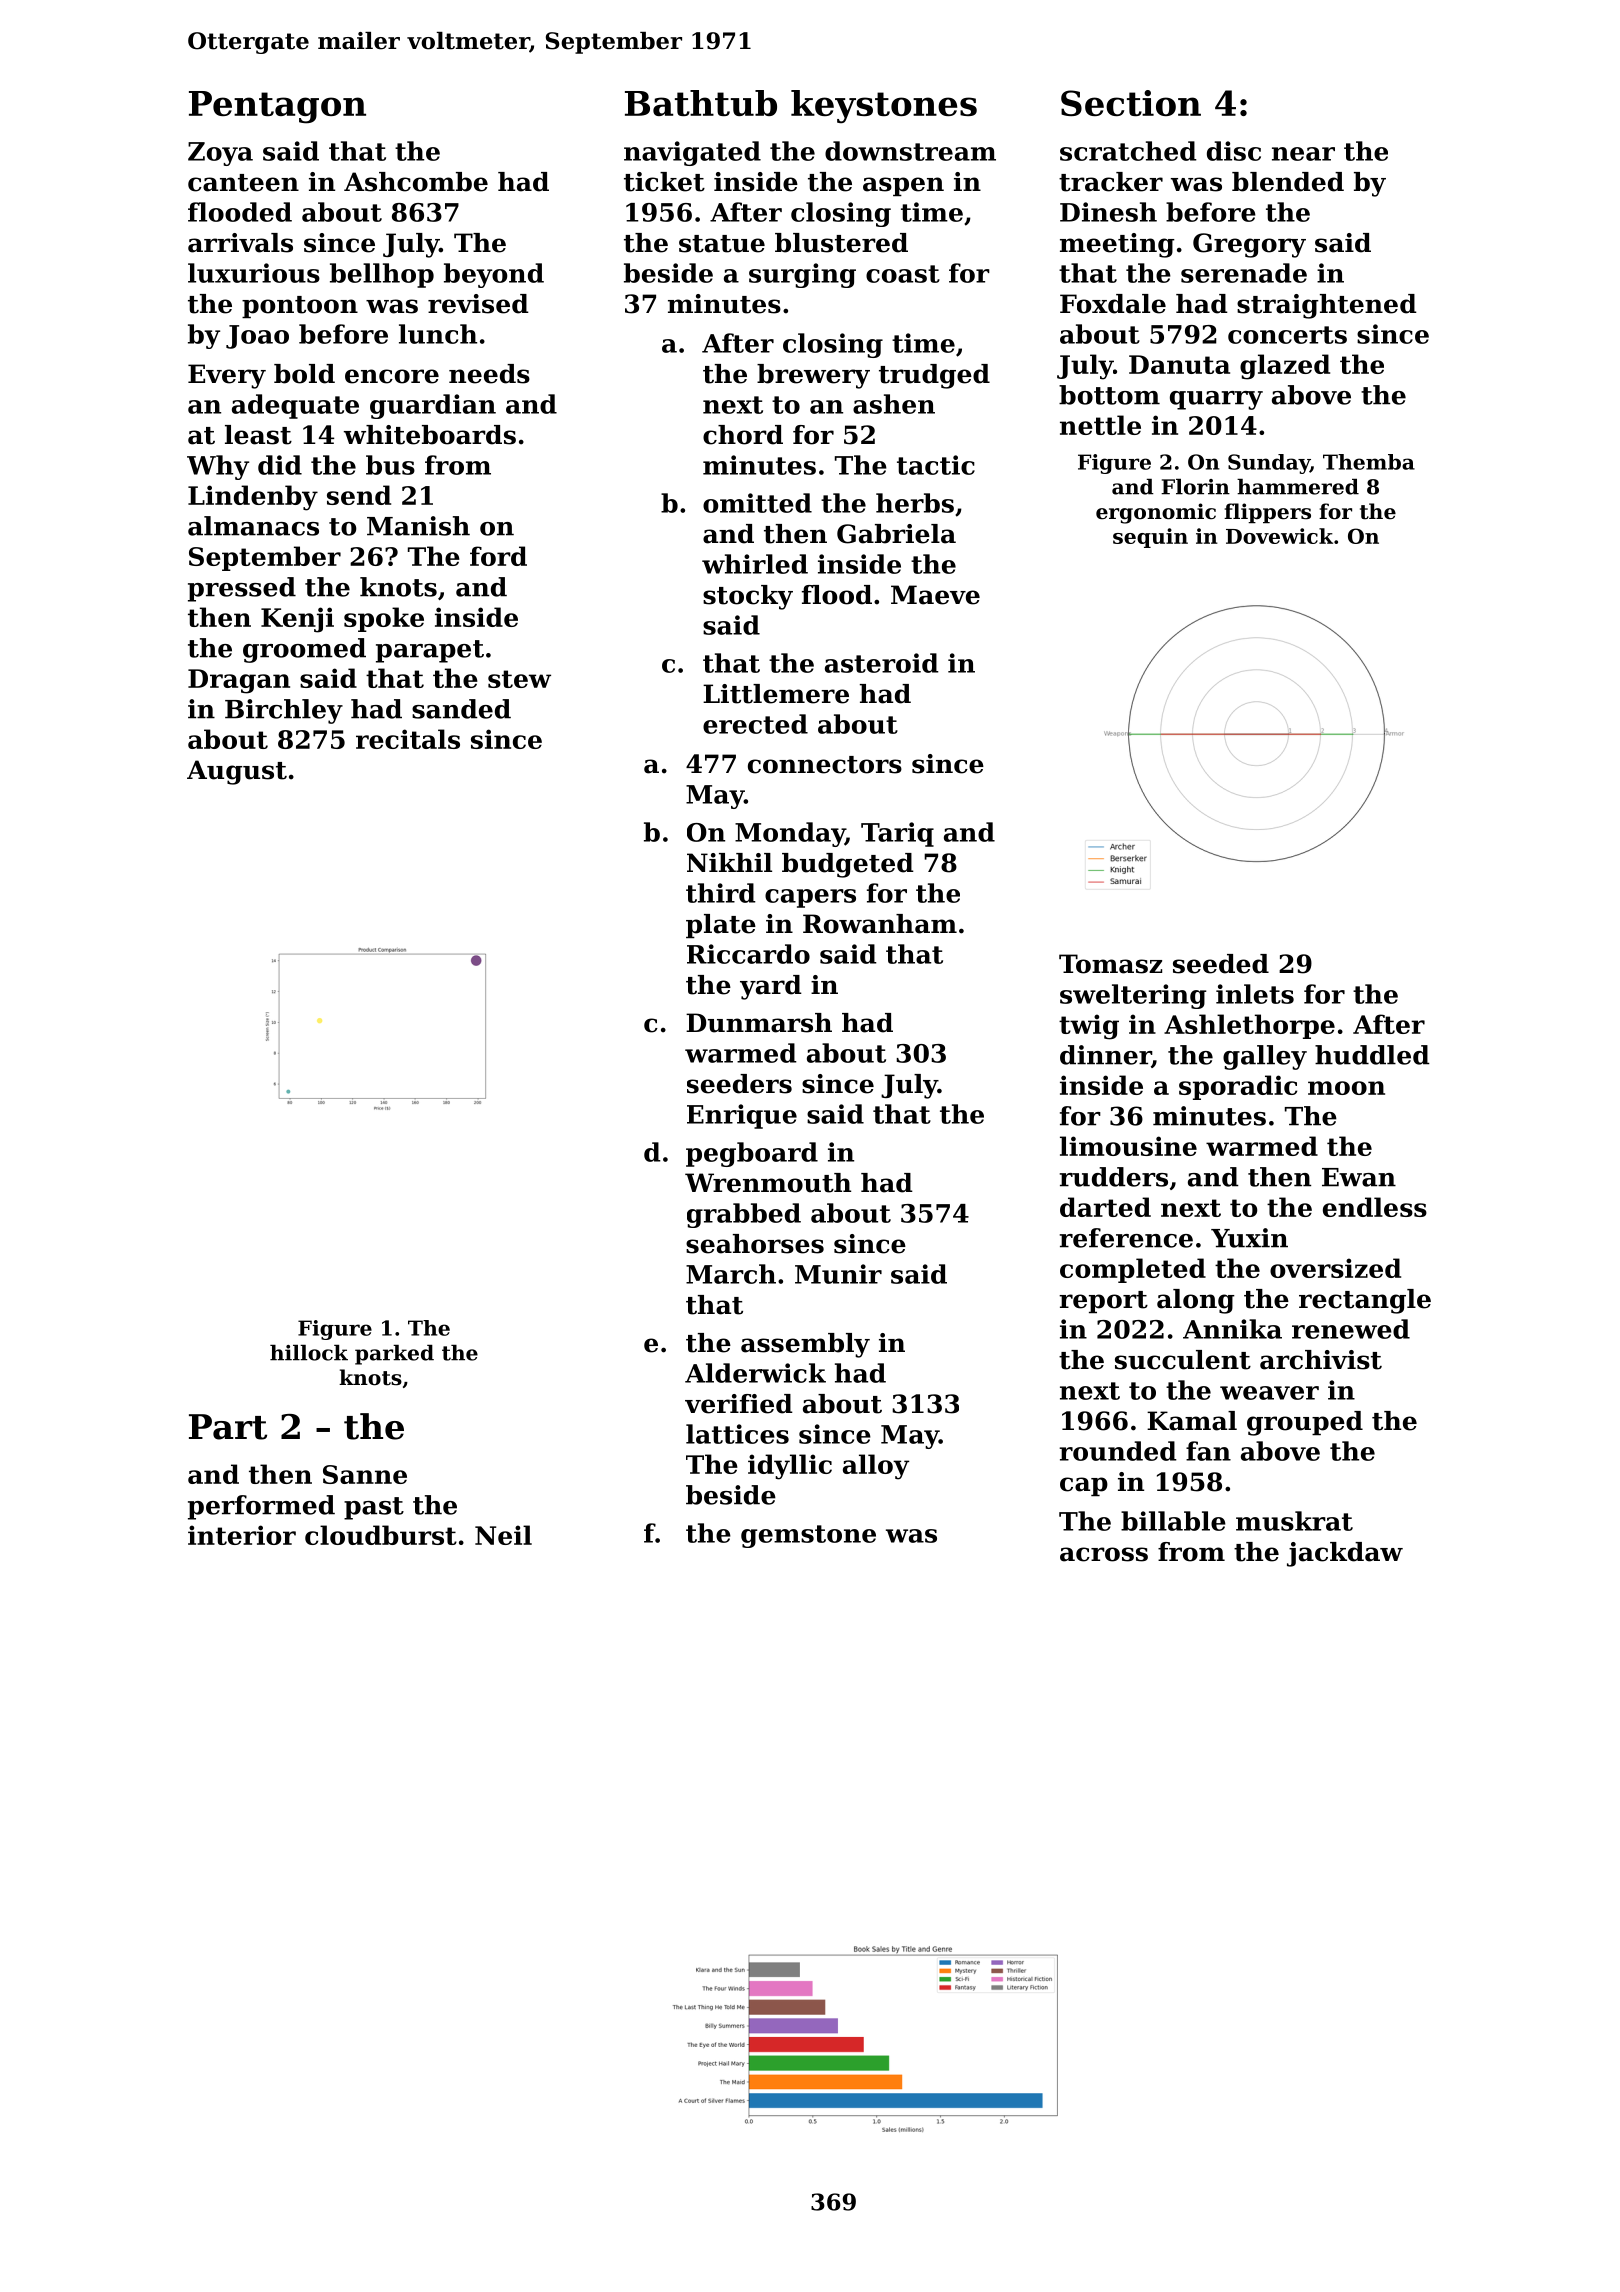 This screenshot has width=1620, height=2292. I want to click on seeded, so click(1221, 964).
